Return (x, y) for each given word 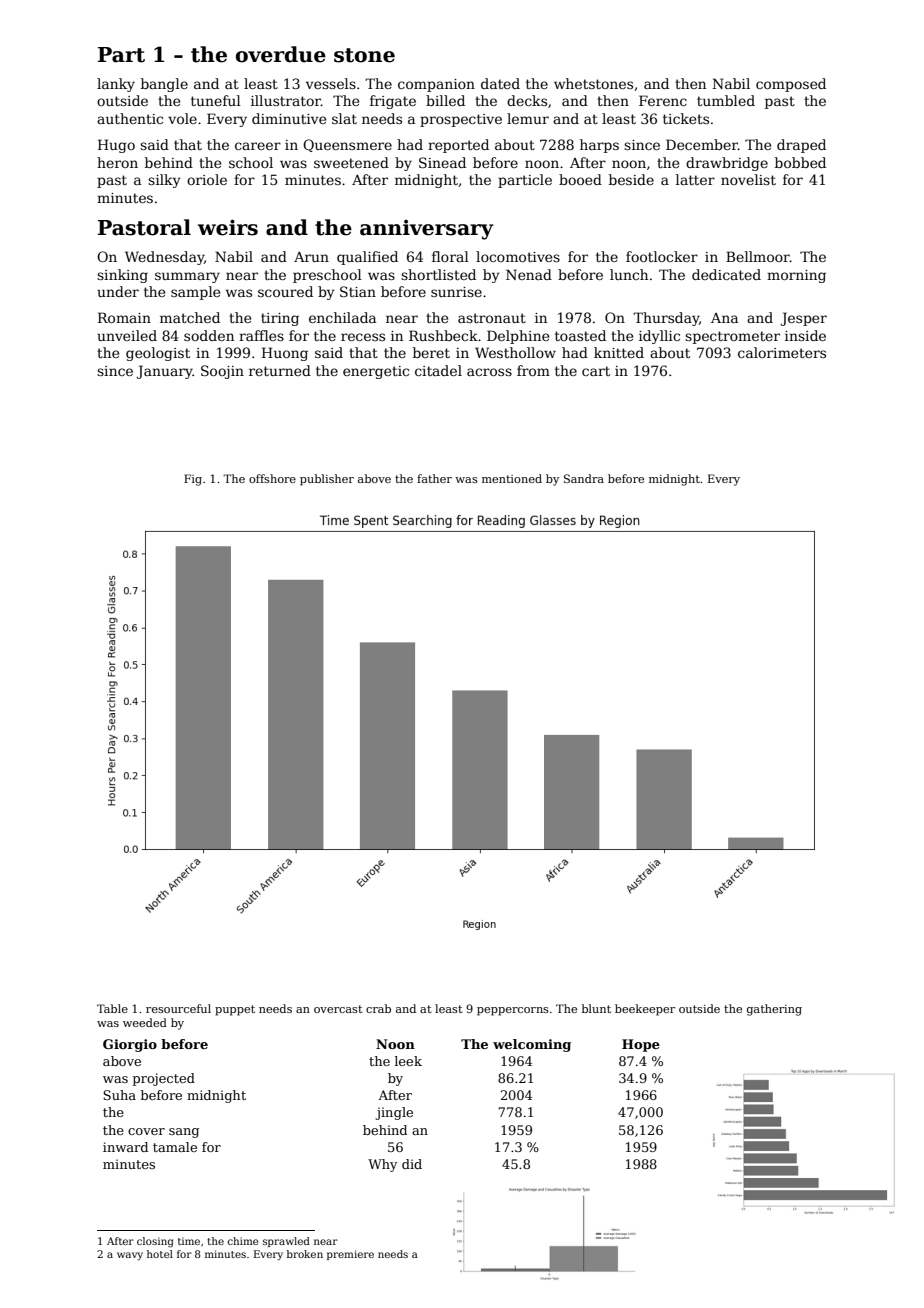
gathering (774, 1010)
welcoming (532, 1045)
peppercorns (513, 1011)
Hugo (116, 146)
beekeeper (645, 1010)
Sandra (584, 478)
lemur (528, 118)
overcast (338, 1009)
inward (125, 1147)
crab (378, 1008)
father (434, 478)
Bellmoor (758, 256)
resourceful (178, 1008)
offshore (272, 478)
